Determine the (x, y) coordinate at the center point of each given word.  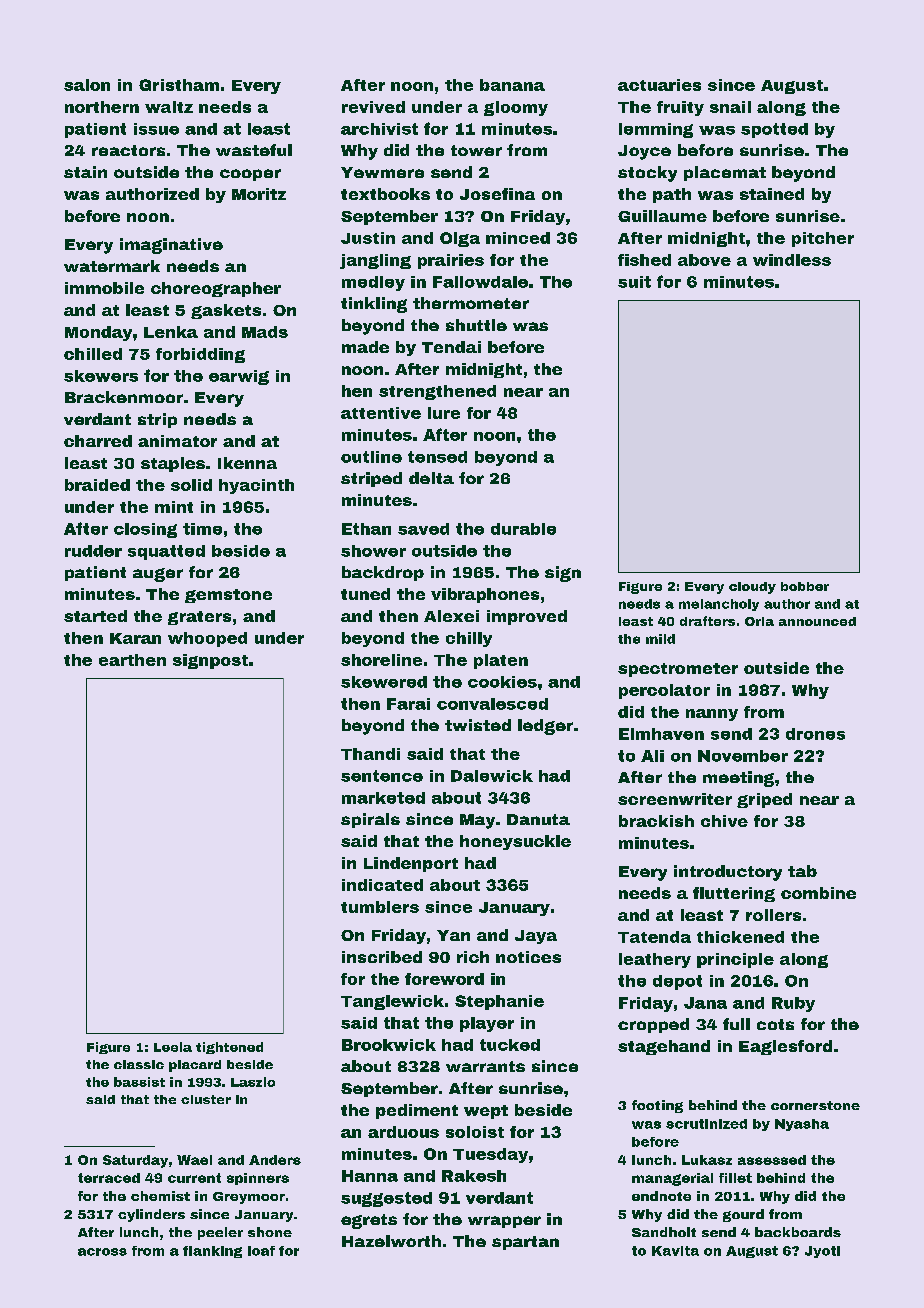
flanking (212, 1252)
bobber (805, 586)
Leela (173, 1047)
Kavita (675, 1251)
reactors (128, 150)
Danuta (538, 819)
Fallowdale (480, 282)
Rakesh (474, 1176)
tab (802, 871)
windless (792, 260)
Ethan (366, 529)
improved (527, 617)
